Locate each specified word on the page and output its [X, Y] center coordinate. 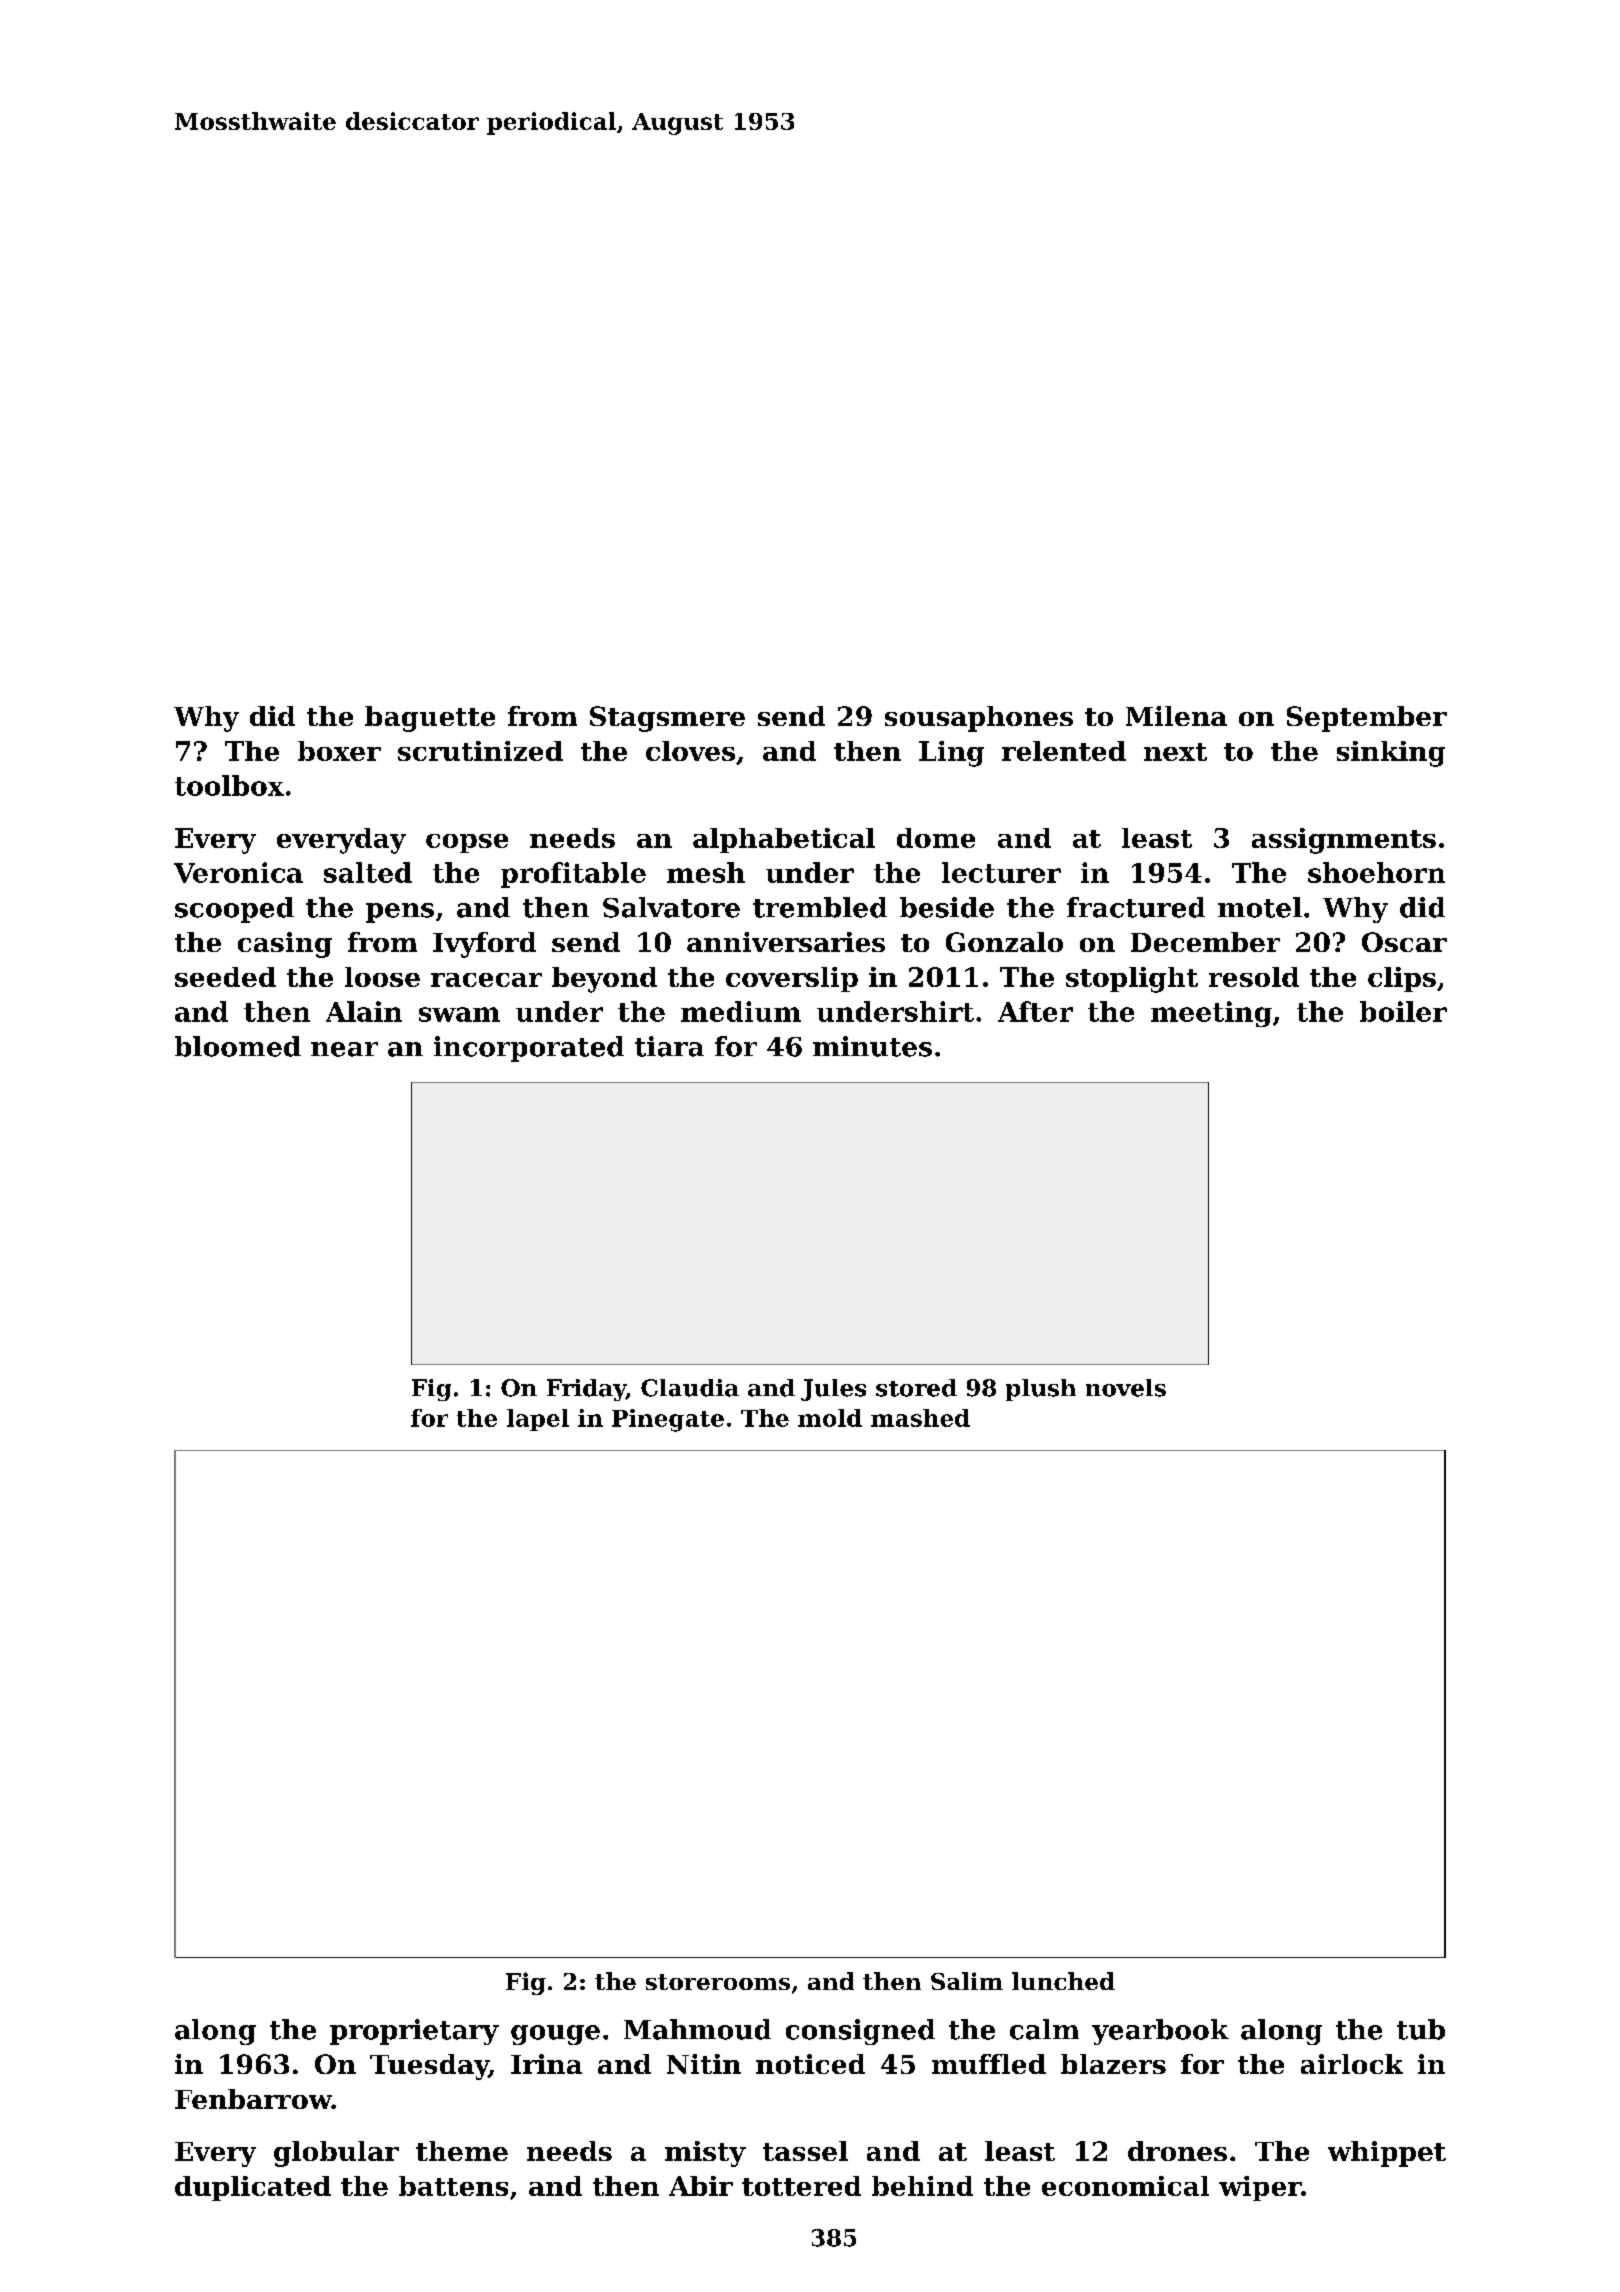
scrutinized [480, 751]
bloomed [238, 1046]
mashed [920, 1418]
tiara [669, 1046]
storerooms [718, 1982]
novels [1126, 1388]
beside [947, 907]
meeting [1211, 1014]
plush [1041, 1390]
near [344, 1049]
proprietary [414, 2032]
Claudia [690, 1388]
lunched [1063, 1981]
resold [1254, 977]
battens [453, 2186]
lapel [538, 1420]
